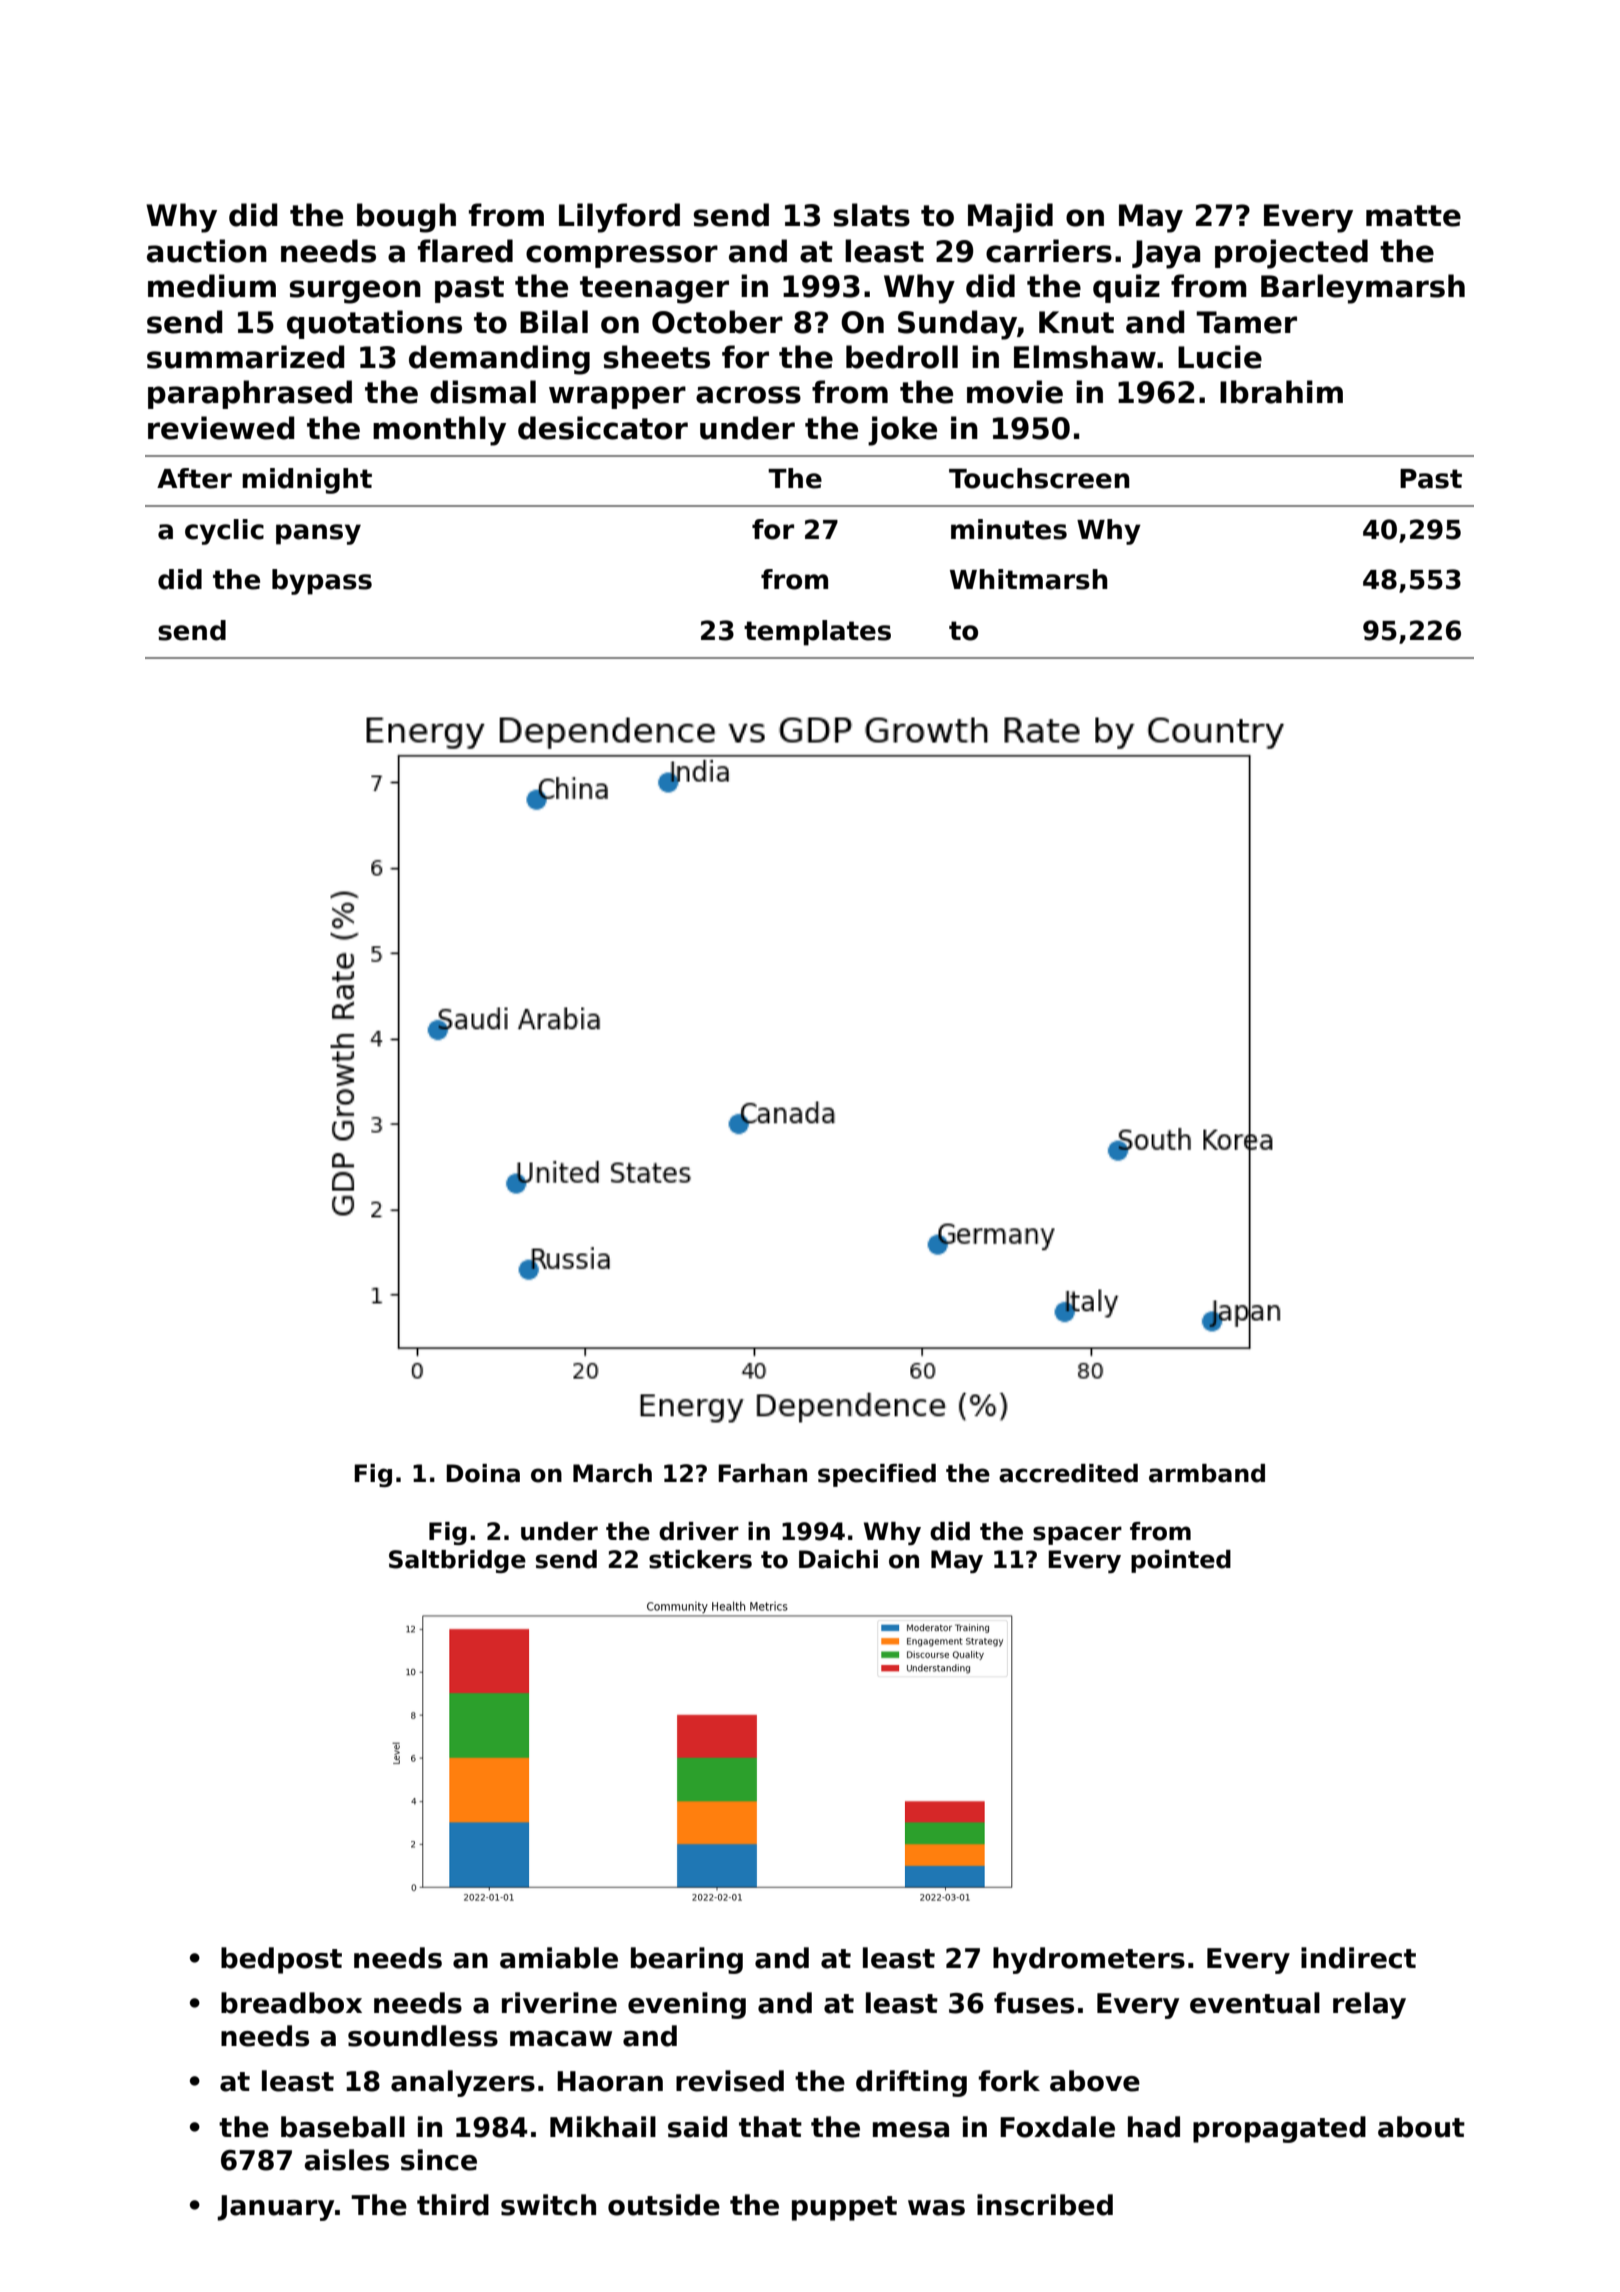  What do you see at coordinates (877, 1475) in the screenshot?
I see `specified` at bounding box center [877, 1475].
